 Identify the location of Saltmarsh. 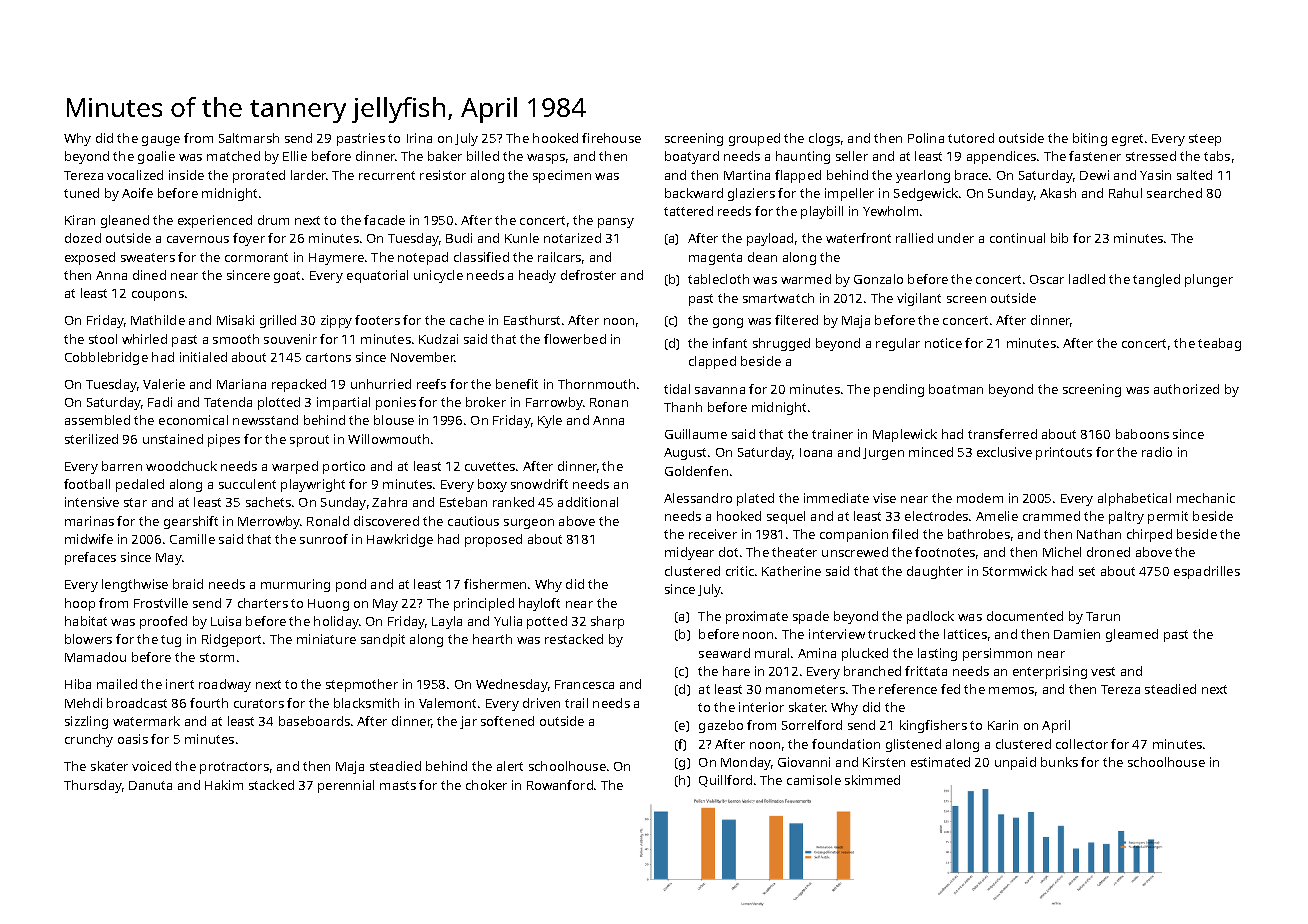
(249, 138).
